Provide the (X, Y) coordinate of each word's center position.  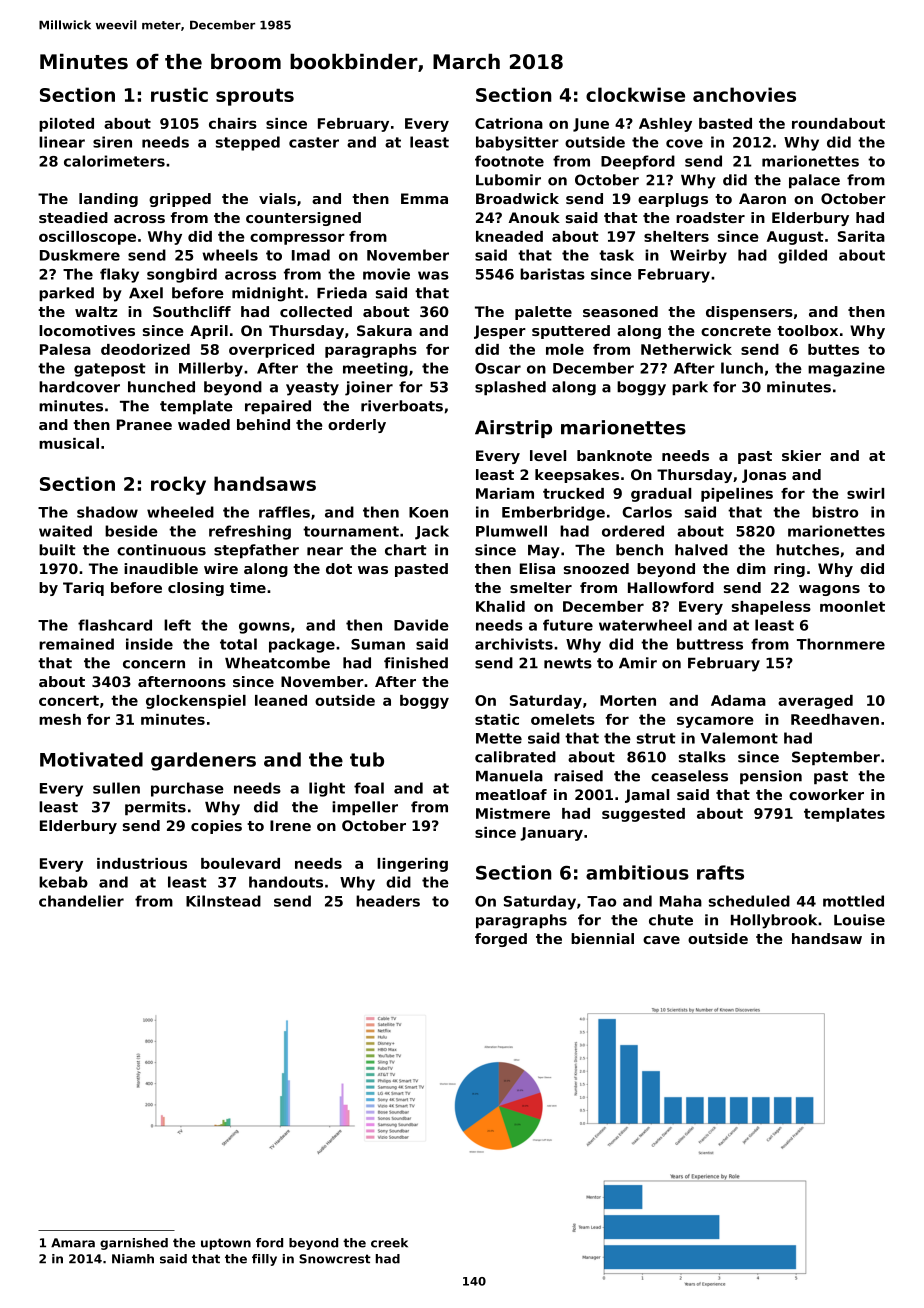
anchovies (744, 94)
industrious (142, 863)
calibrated (515, 757)
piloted (66, 125)
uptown (226, 1244)
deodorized (145, 349)
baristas (552, 274)
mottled (853, 901)
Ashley (665, 125)
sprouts (255, 97)
